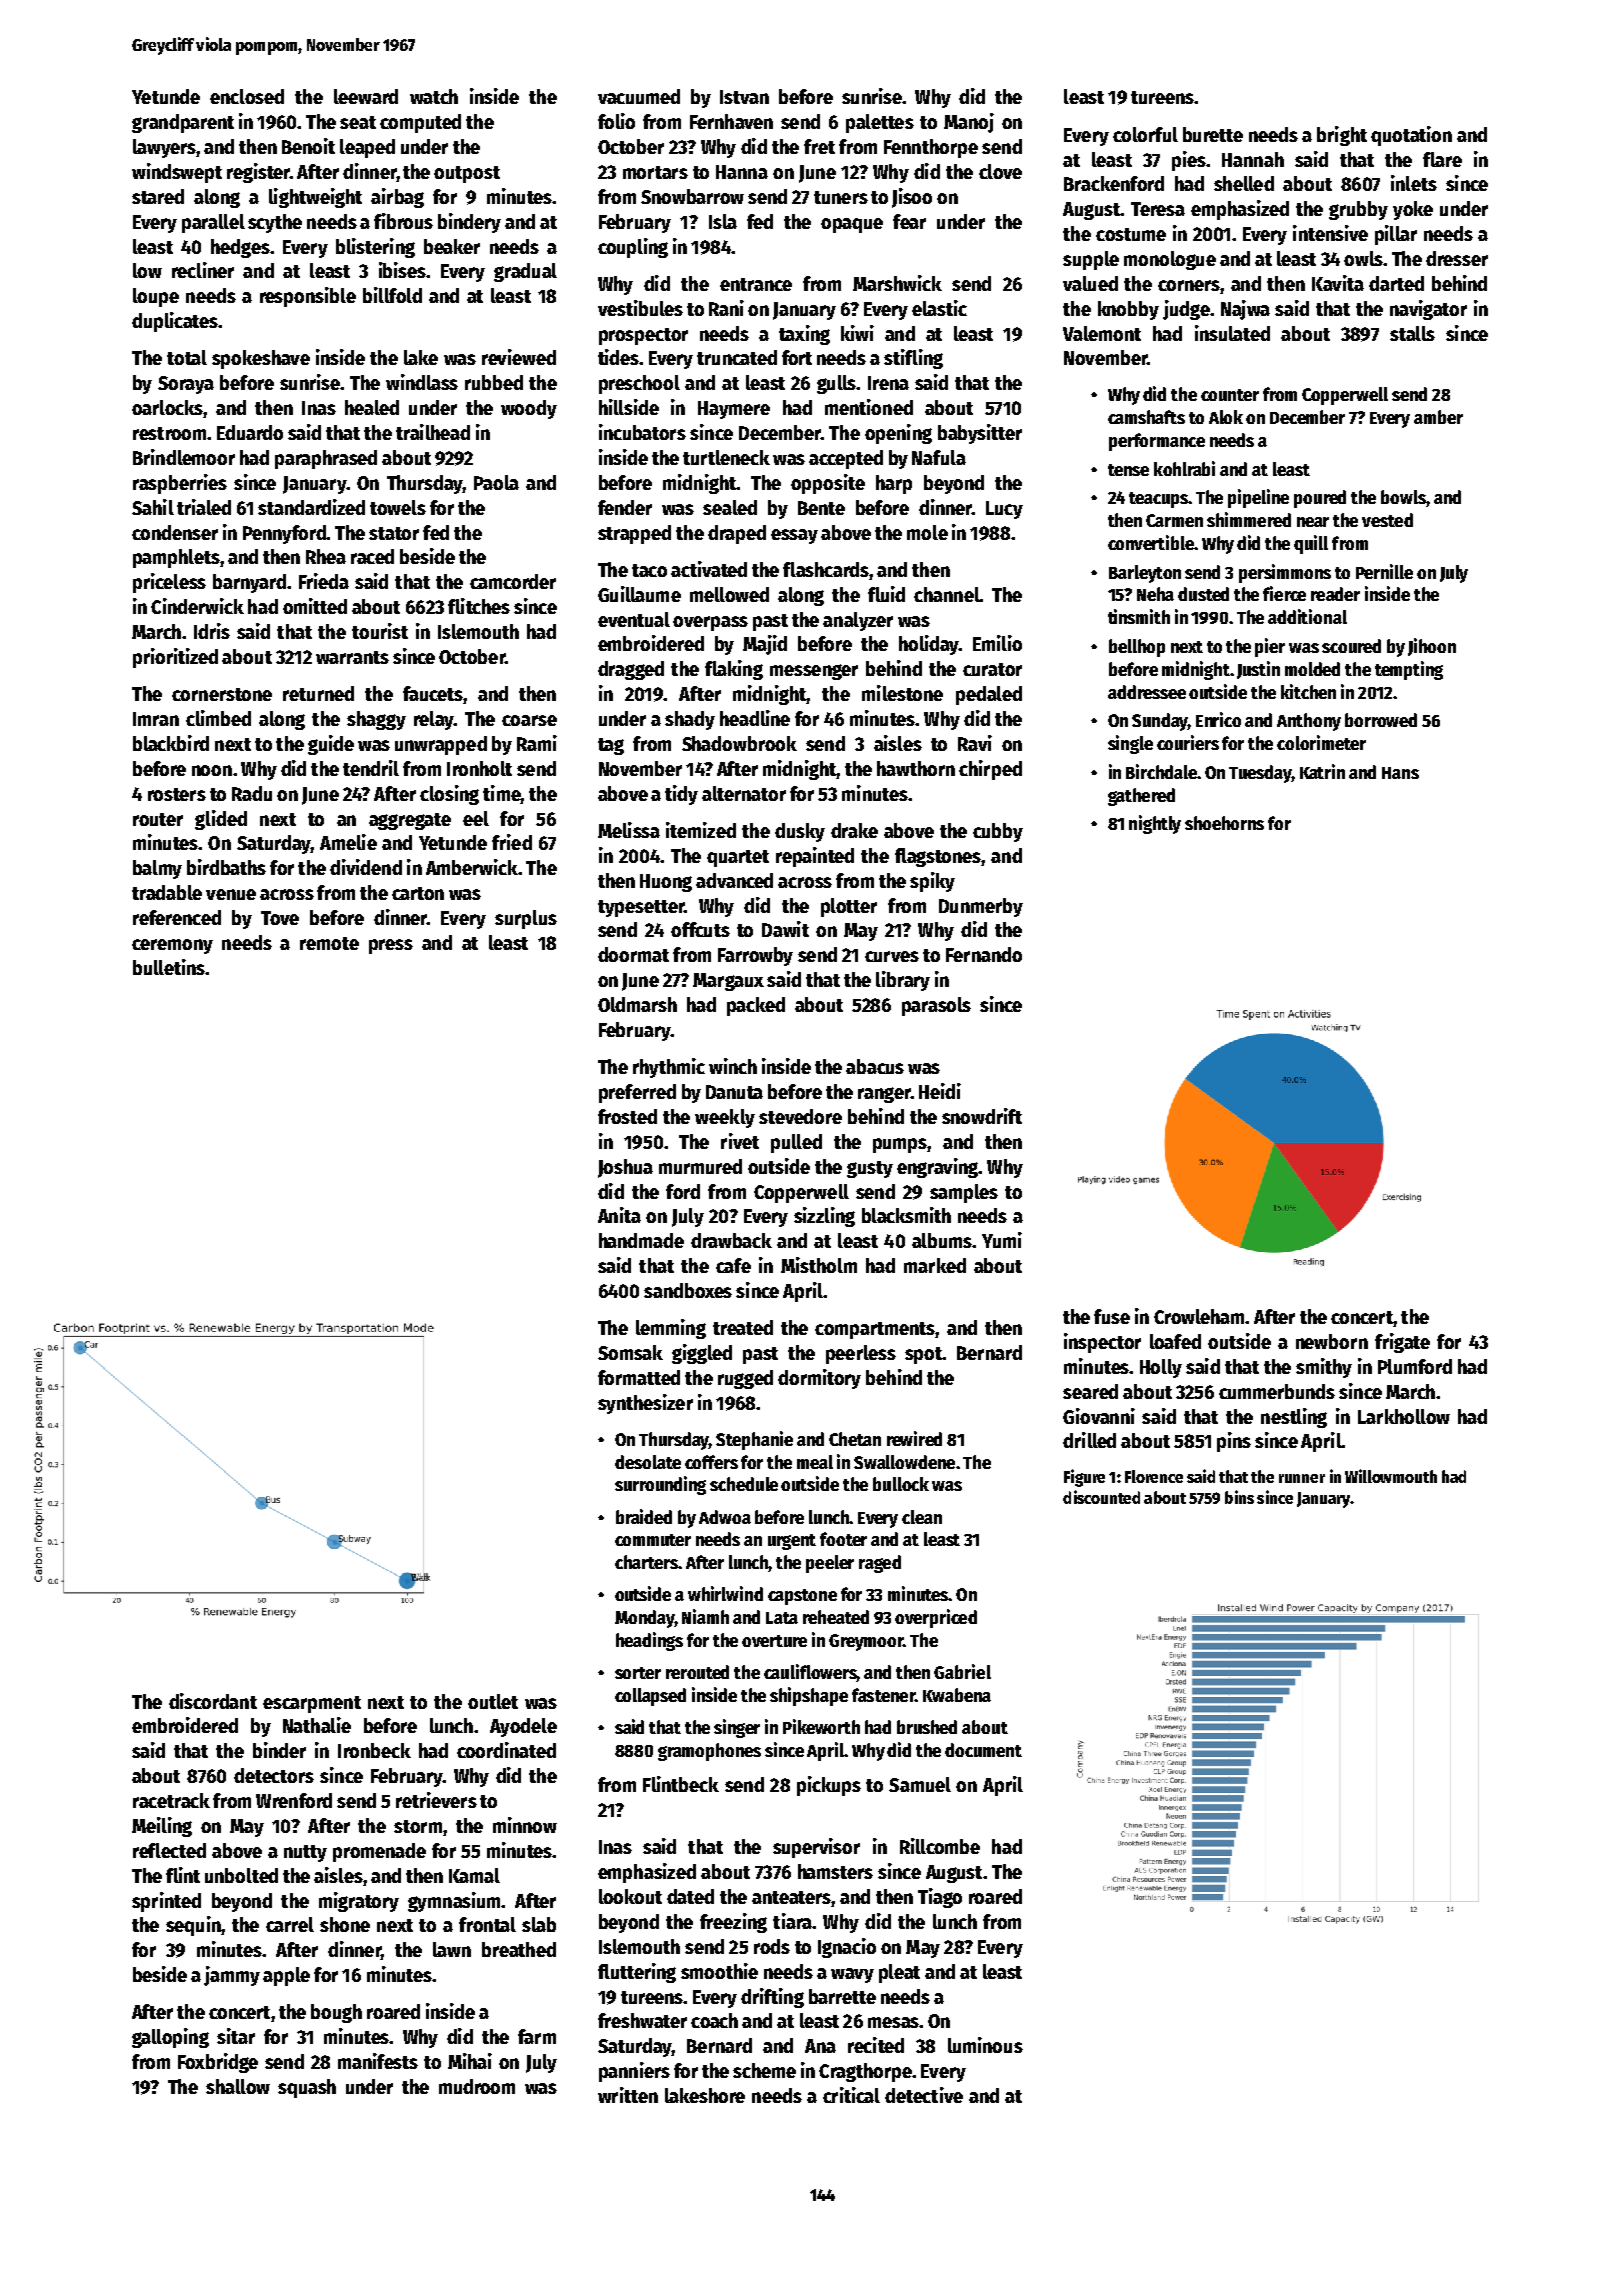 The image size is (1620, 2292). Describe the element at coordinates (630, 1896) in the screenshot. I see `lookout` at that location.
